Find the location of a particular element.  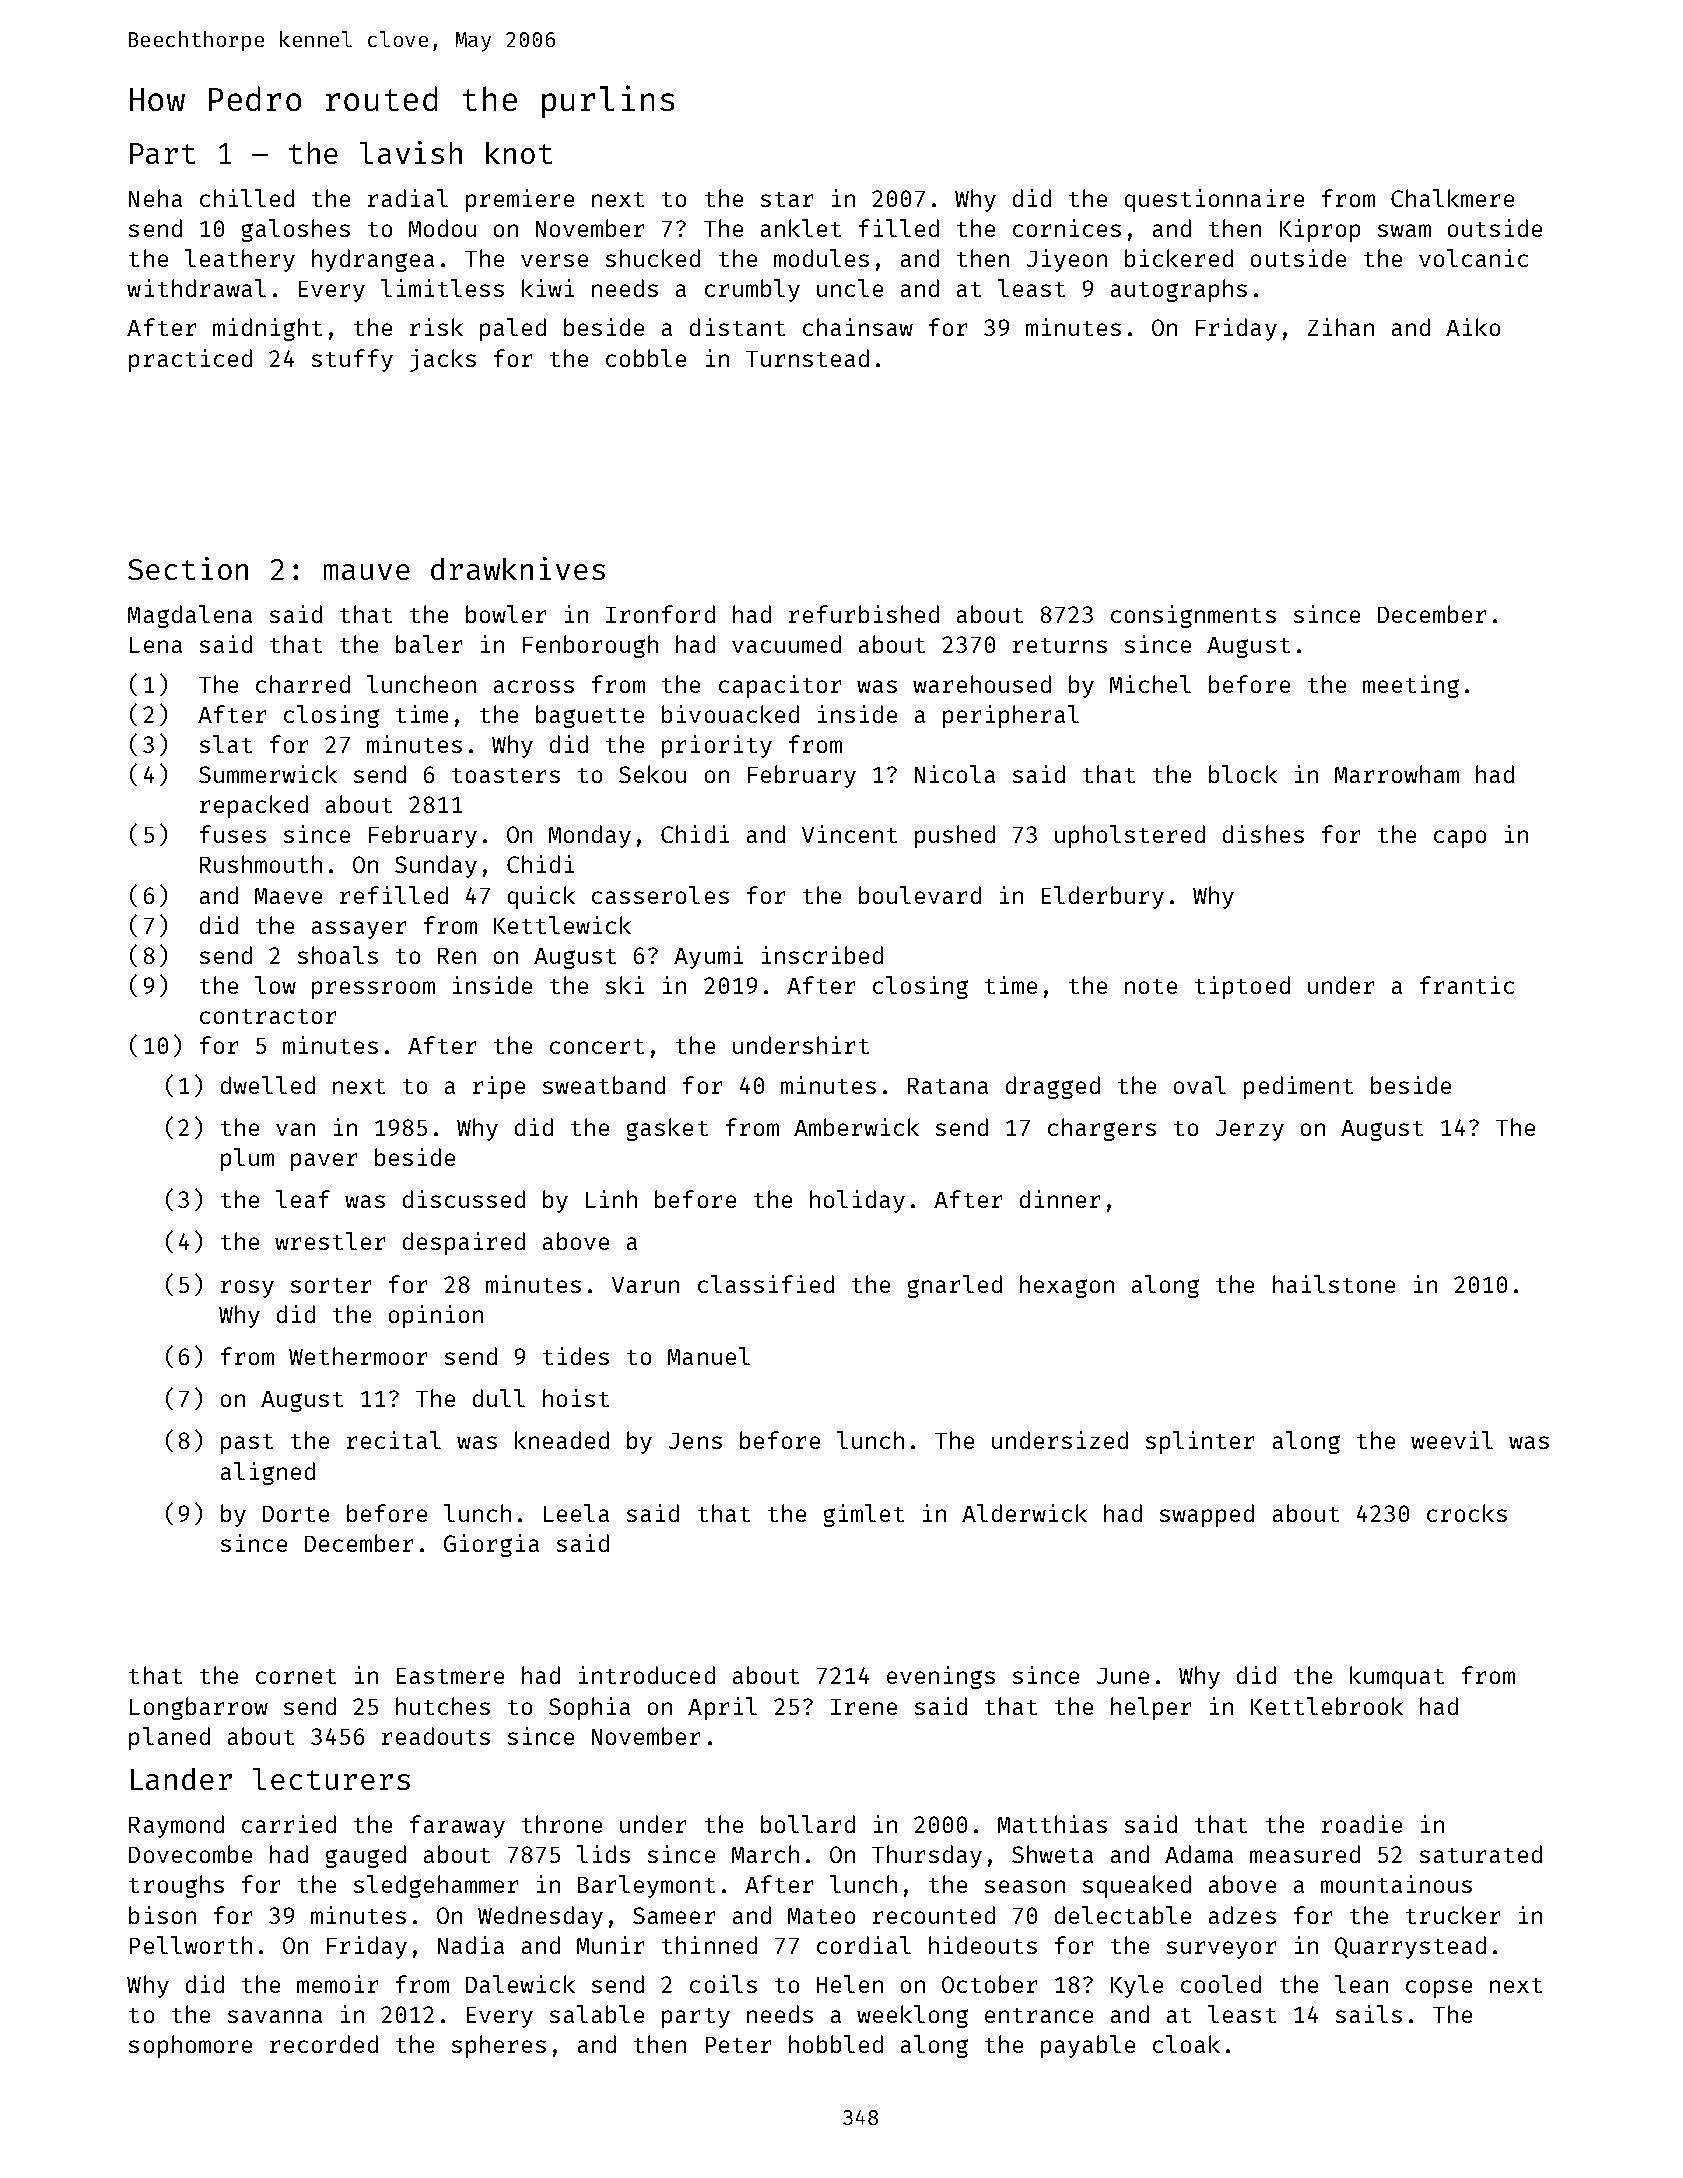

cornet is located at coordinates (296, 1676).
